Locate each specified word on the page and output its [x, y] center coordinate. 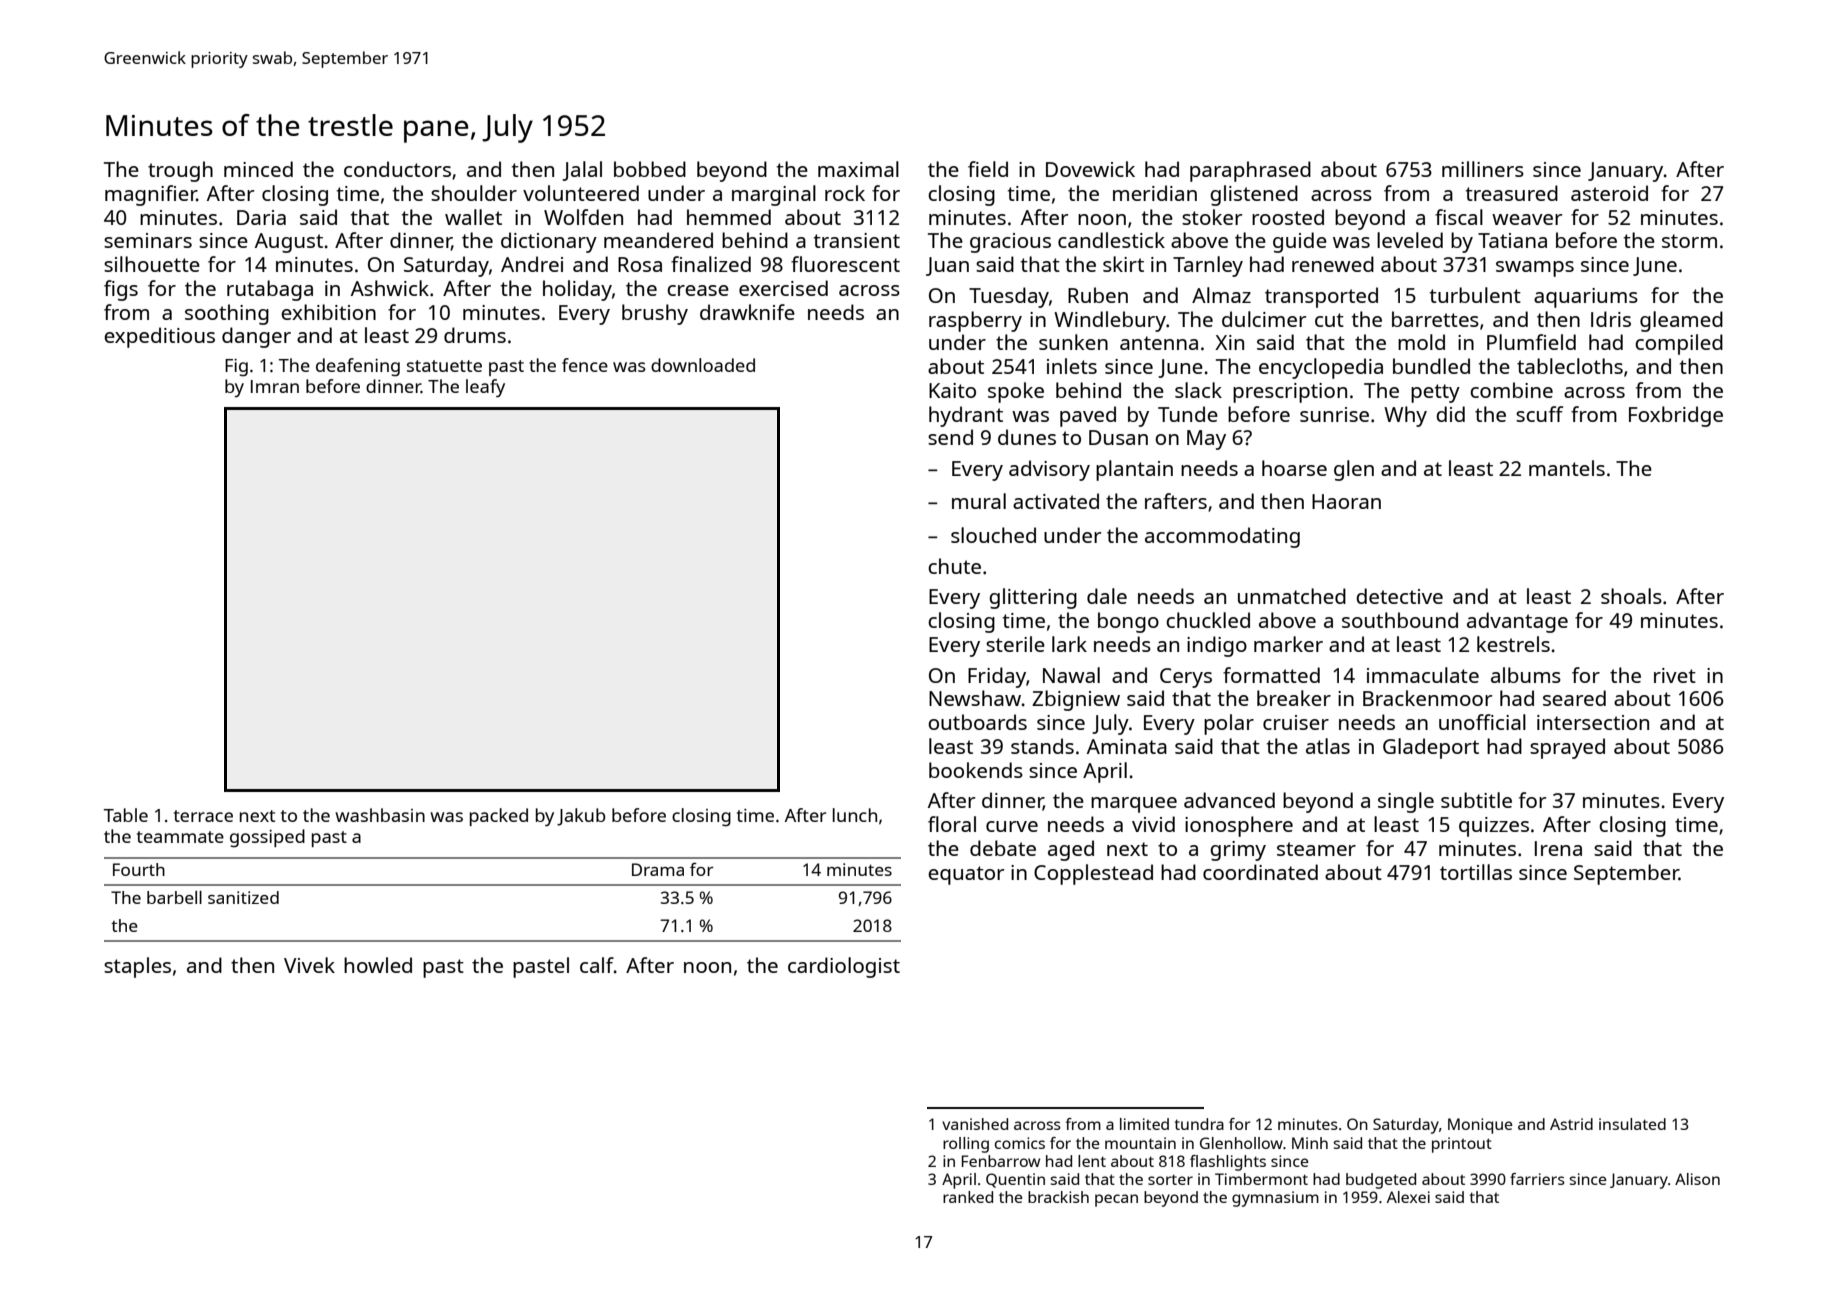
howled [378, 965]
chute [954, 566]
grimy [1238, 851]
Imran [275, 386]
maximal [858, 169]
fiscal [1459, 217]
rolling [966, 1145]
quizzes [1494, 827]
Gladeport [1431, 748]
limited [1144, 1124]
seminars [148, 240]
